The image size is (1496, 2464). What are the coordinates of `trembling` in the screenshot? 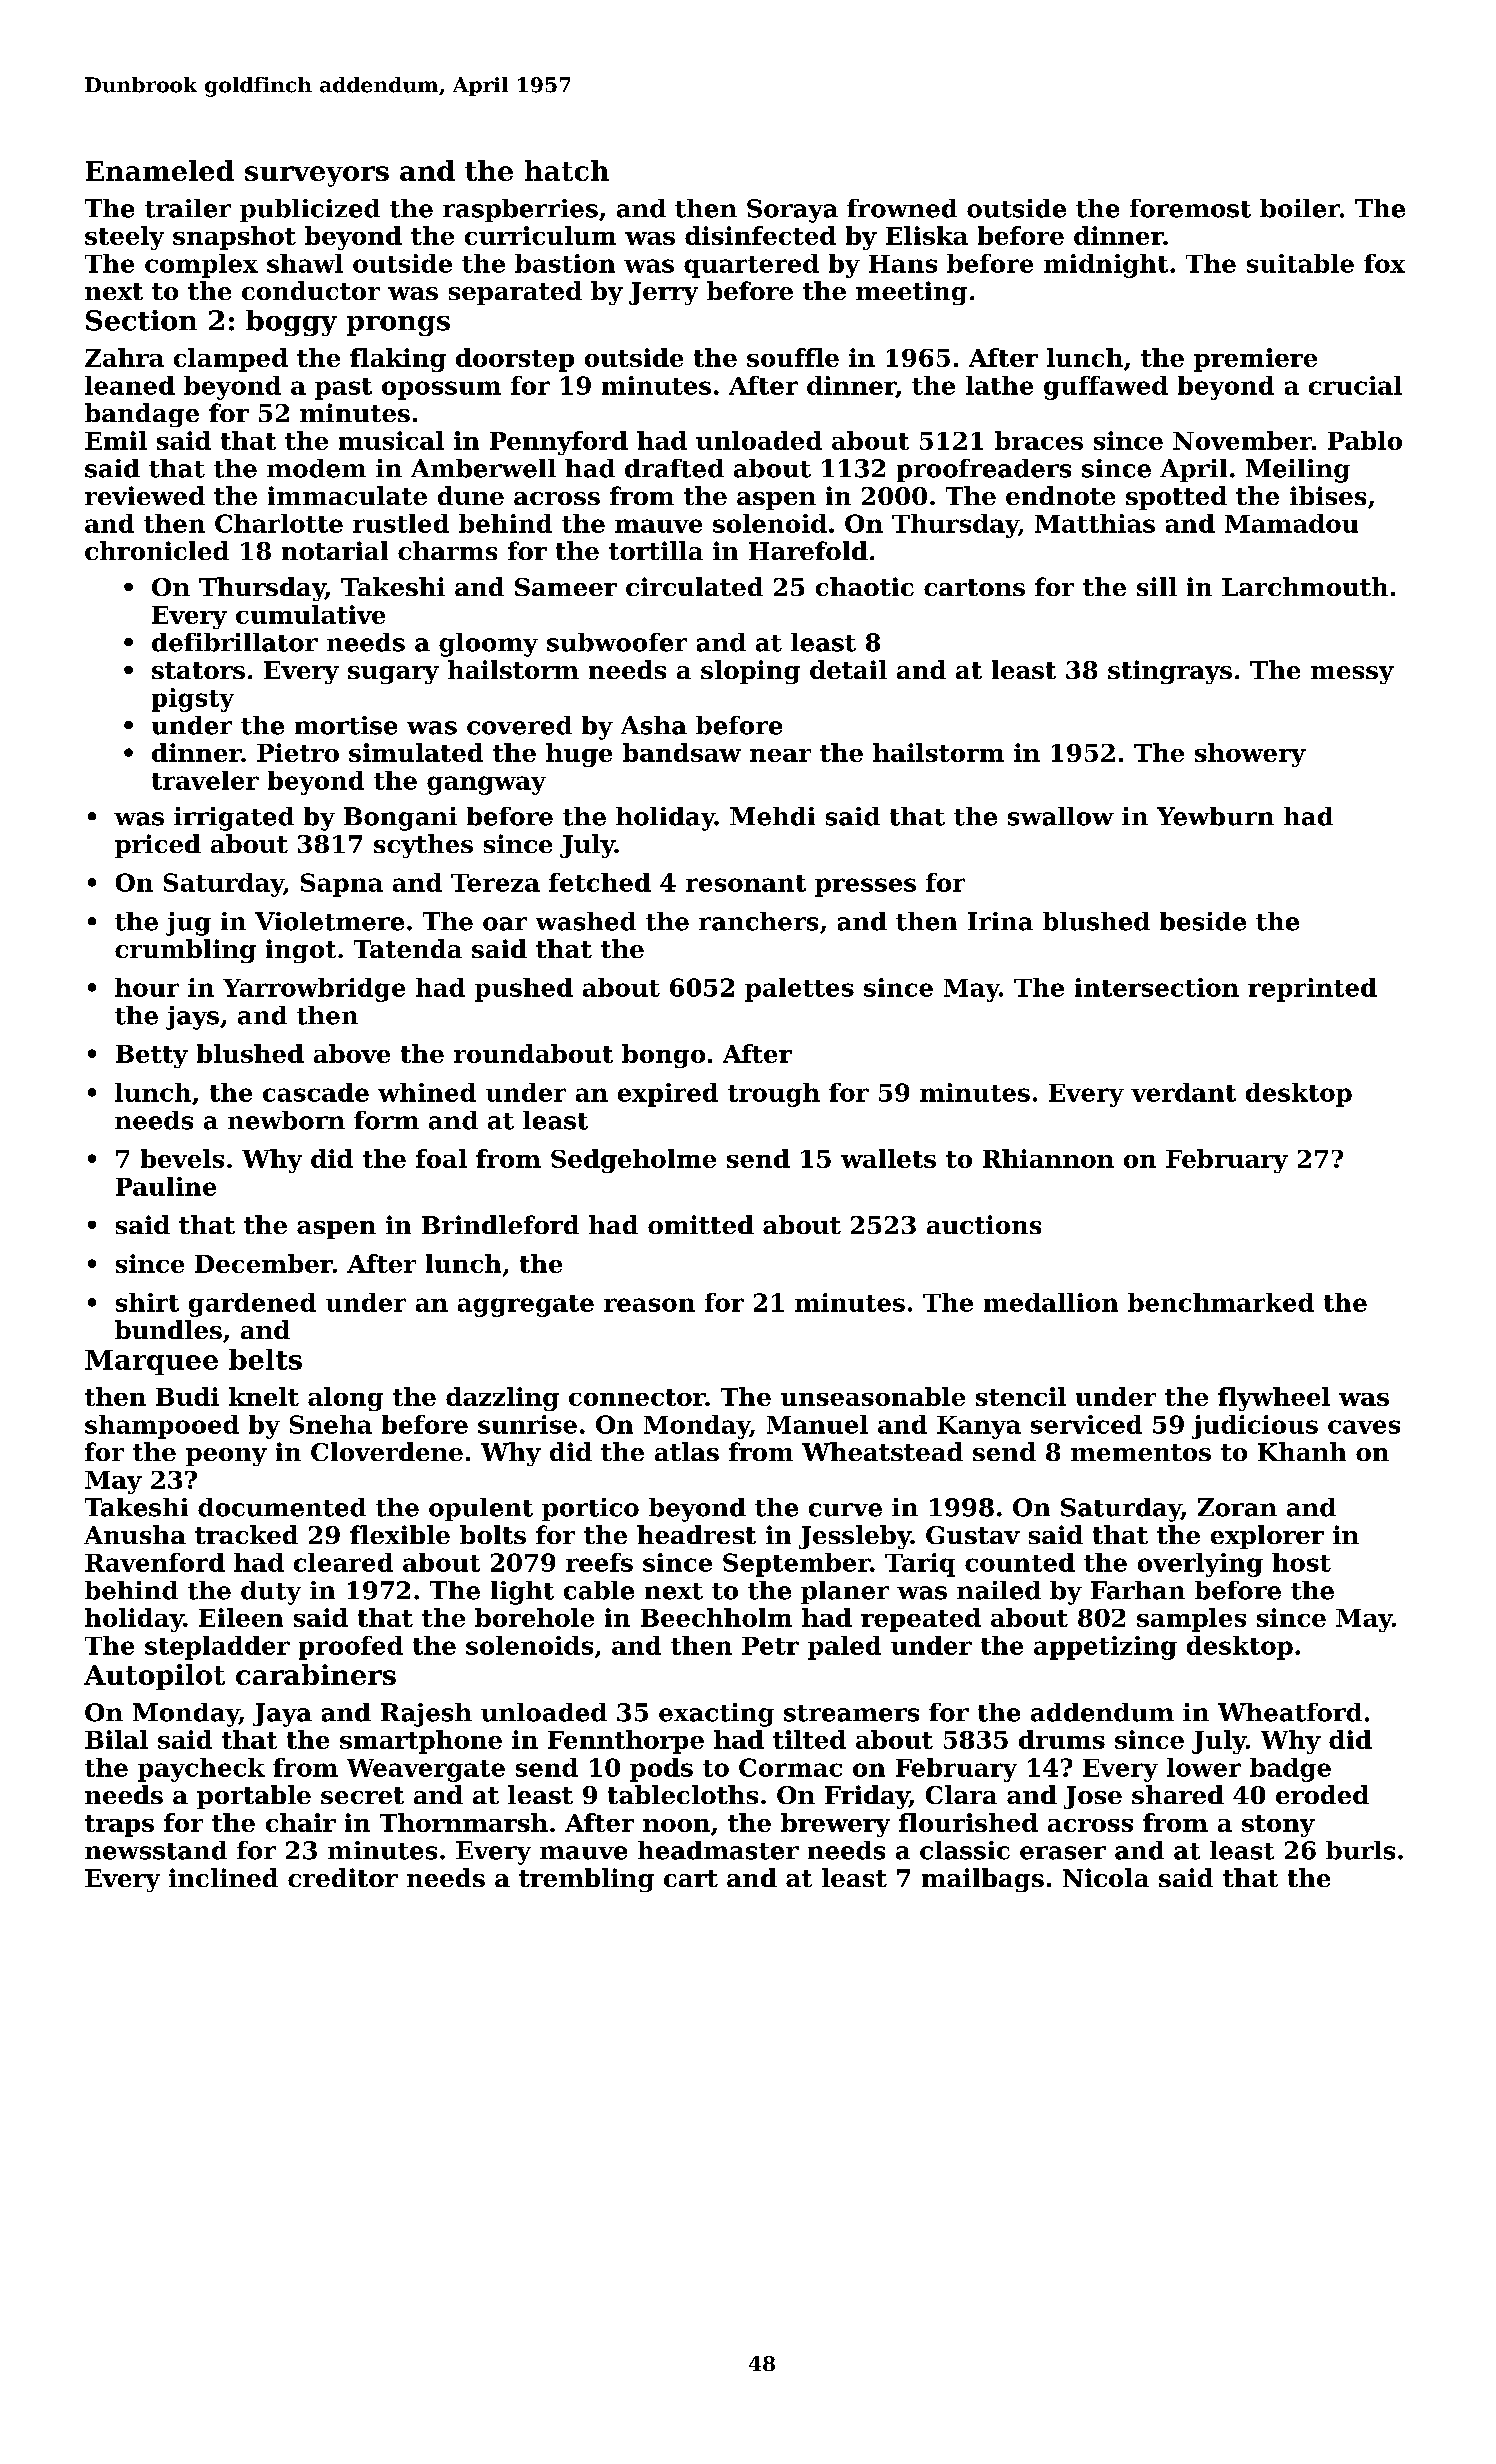 It's located at (586, 1880).
